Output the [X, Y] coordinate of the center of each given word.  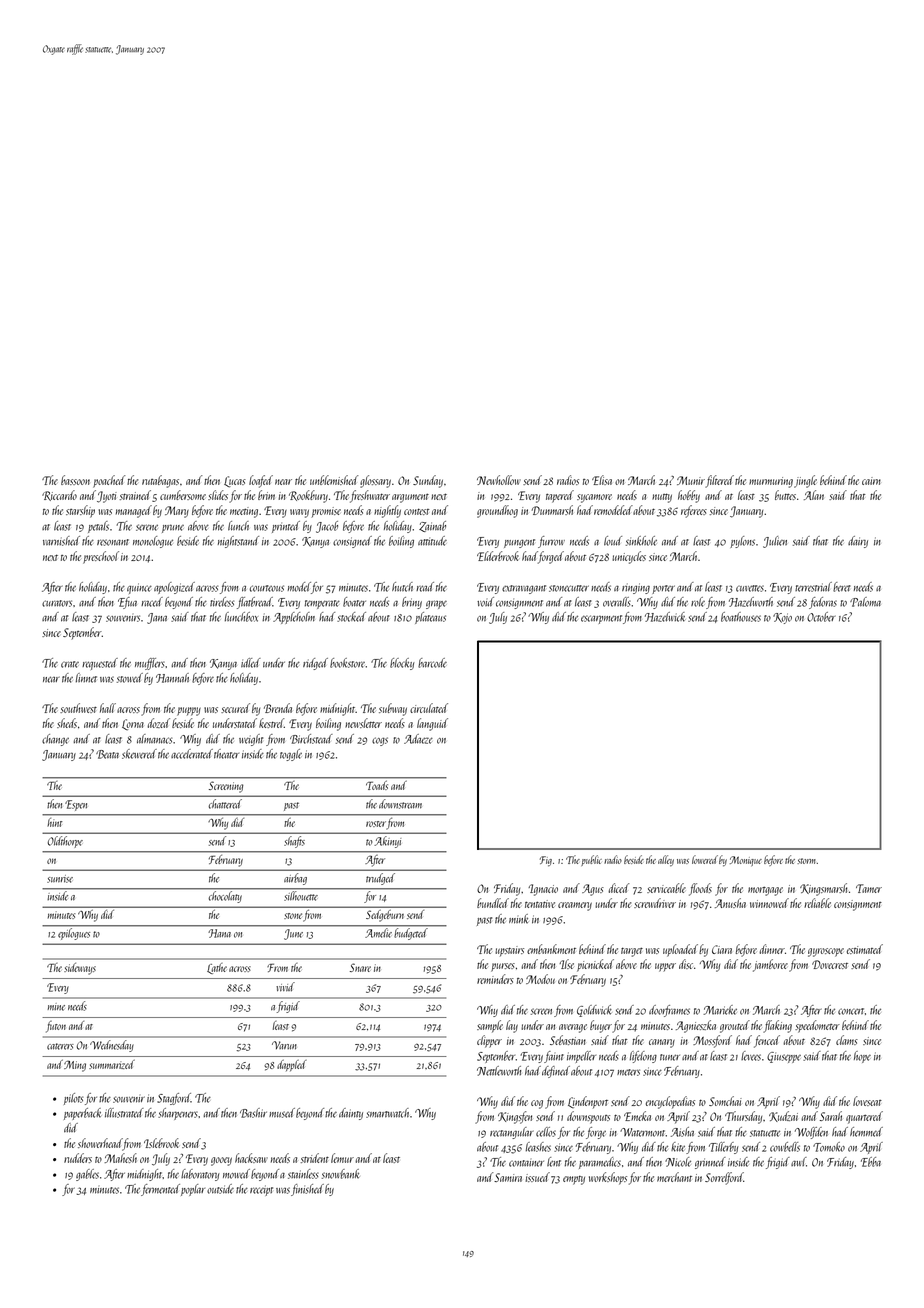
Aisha [682, 1132]
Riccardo [59, 495]
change [55, 740]
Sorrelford [724, 1178]
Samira [508, 1177]
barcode [432, 663]
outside [220, 1189]
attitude [432, 541]
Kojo [782, 618]
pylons [742, 542]
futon [56, 1027]
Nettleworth [499, 1071]
